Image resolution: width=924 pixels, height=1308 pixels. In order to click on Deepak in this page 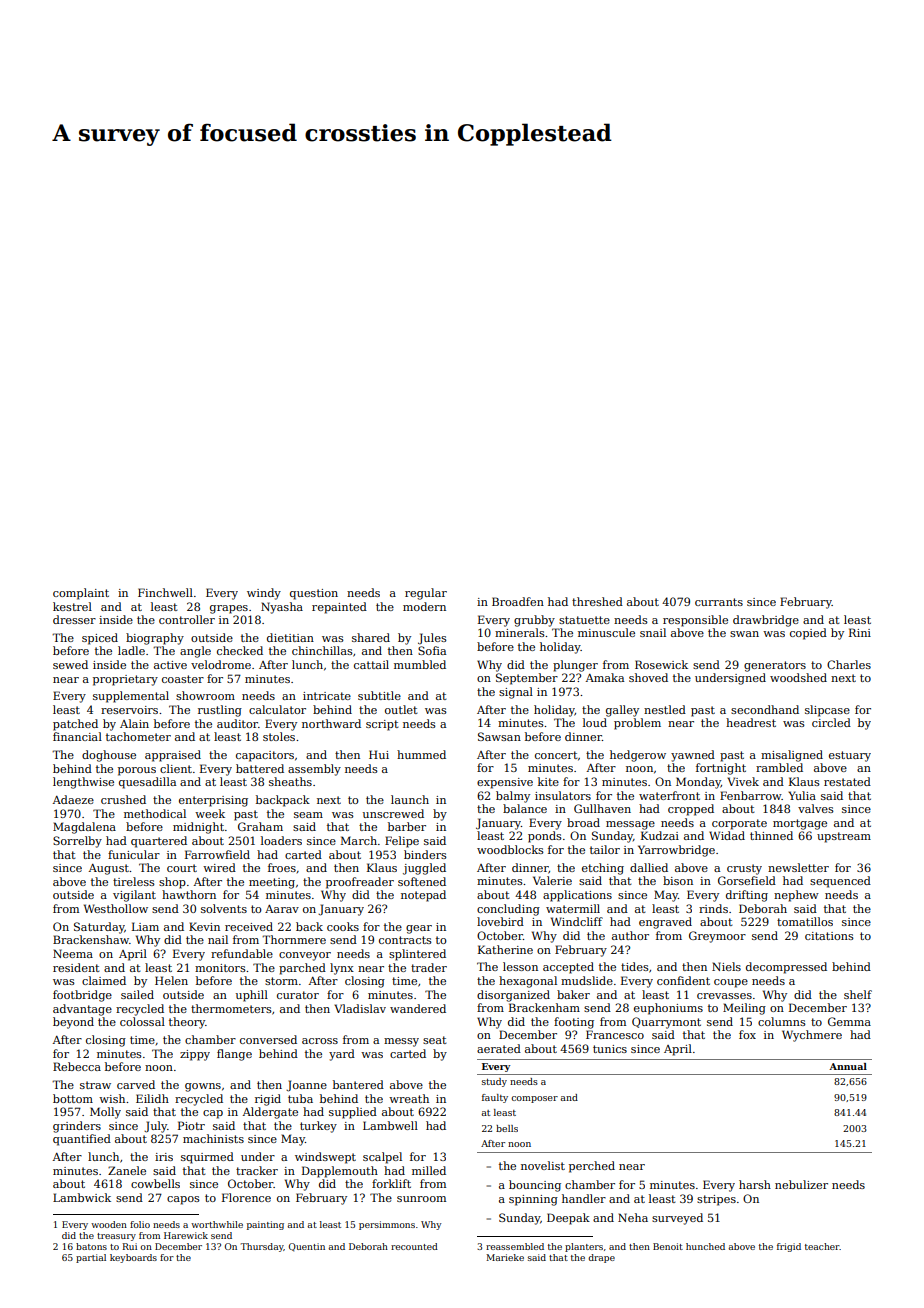, I will do `click(568, 1219)`.
